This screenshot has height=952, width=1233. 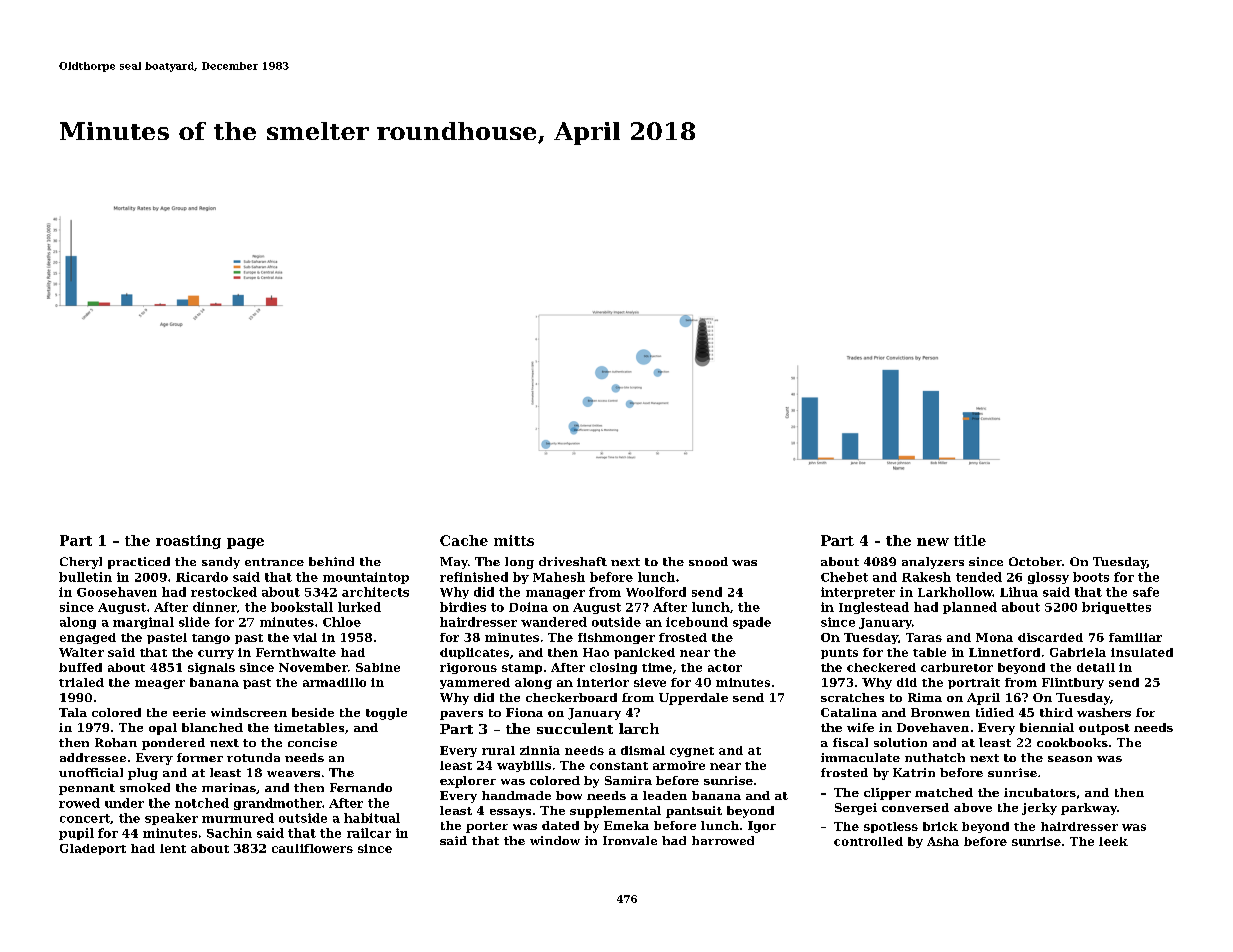 What do you see at coordinates (900, 742) in the screenshot?
I see `solution` at bounding box center [900, 742].
